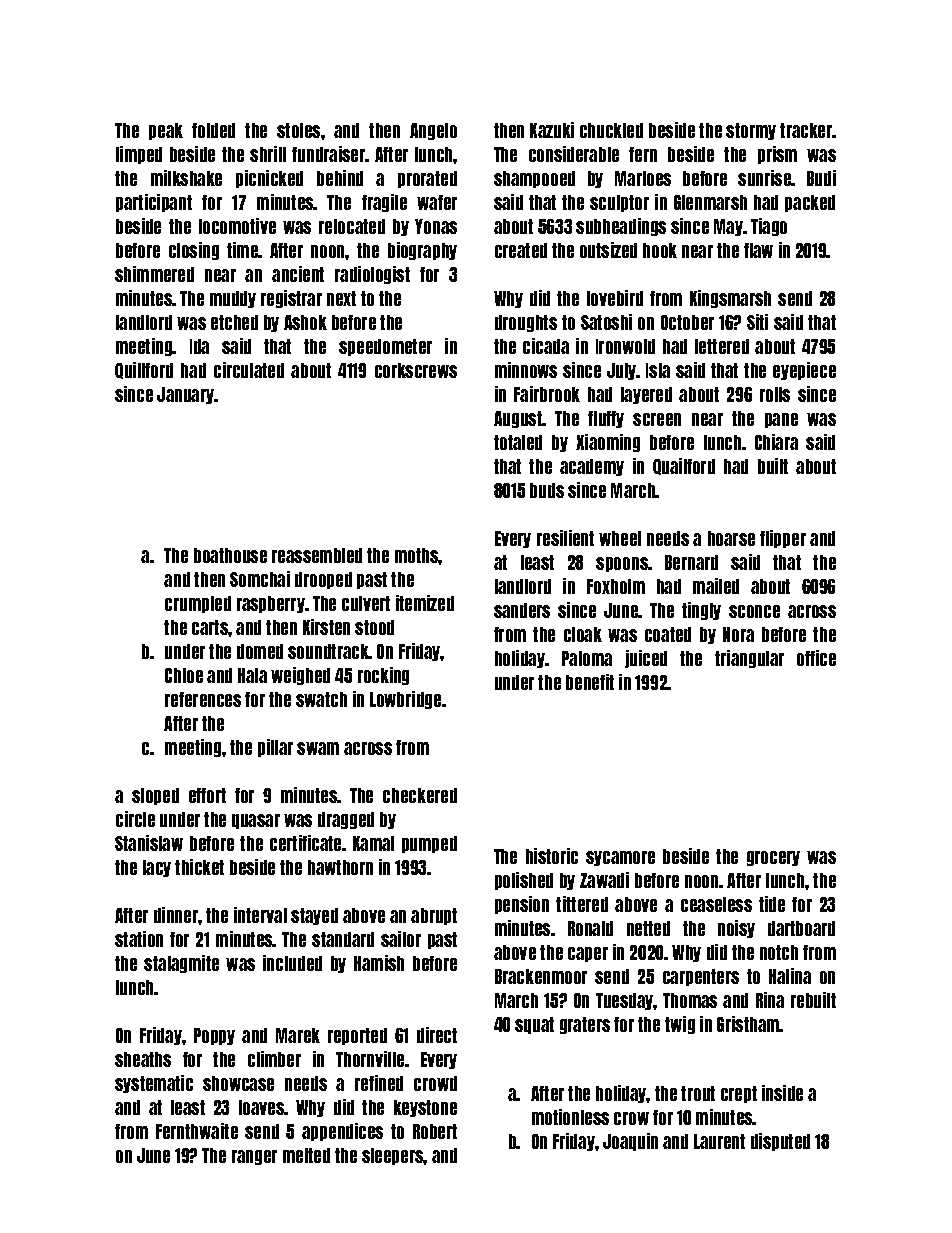  What do you see at coordinates (434, 916) in the screenshot?
I see `abrupt` at bounding box center [434, 916].
